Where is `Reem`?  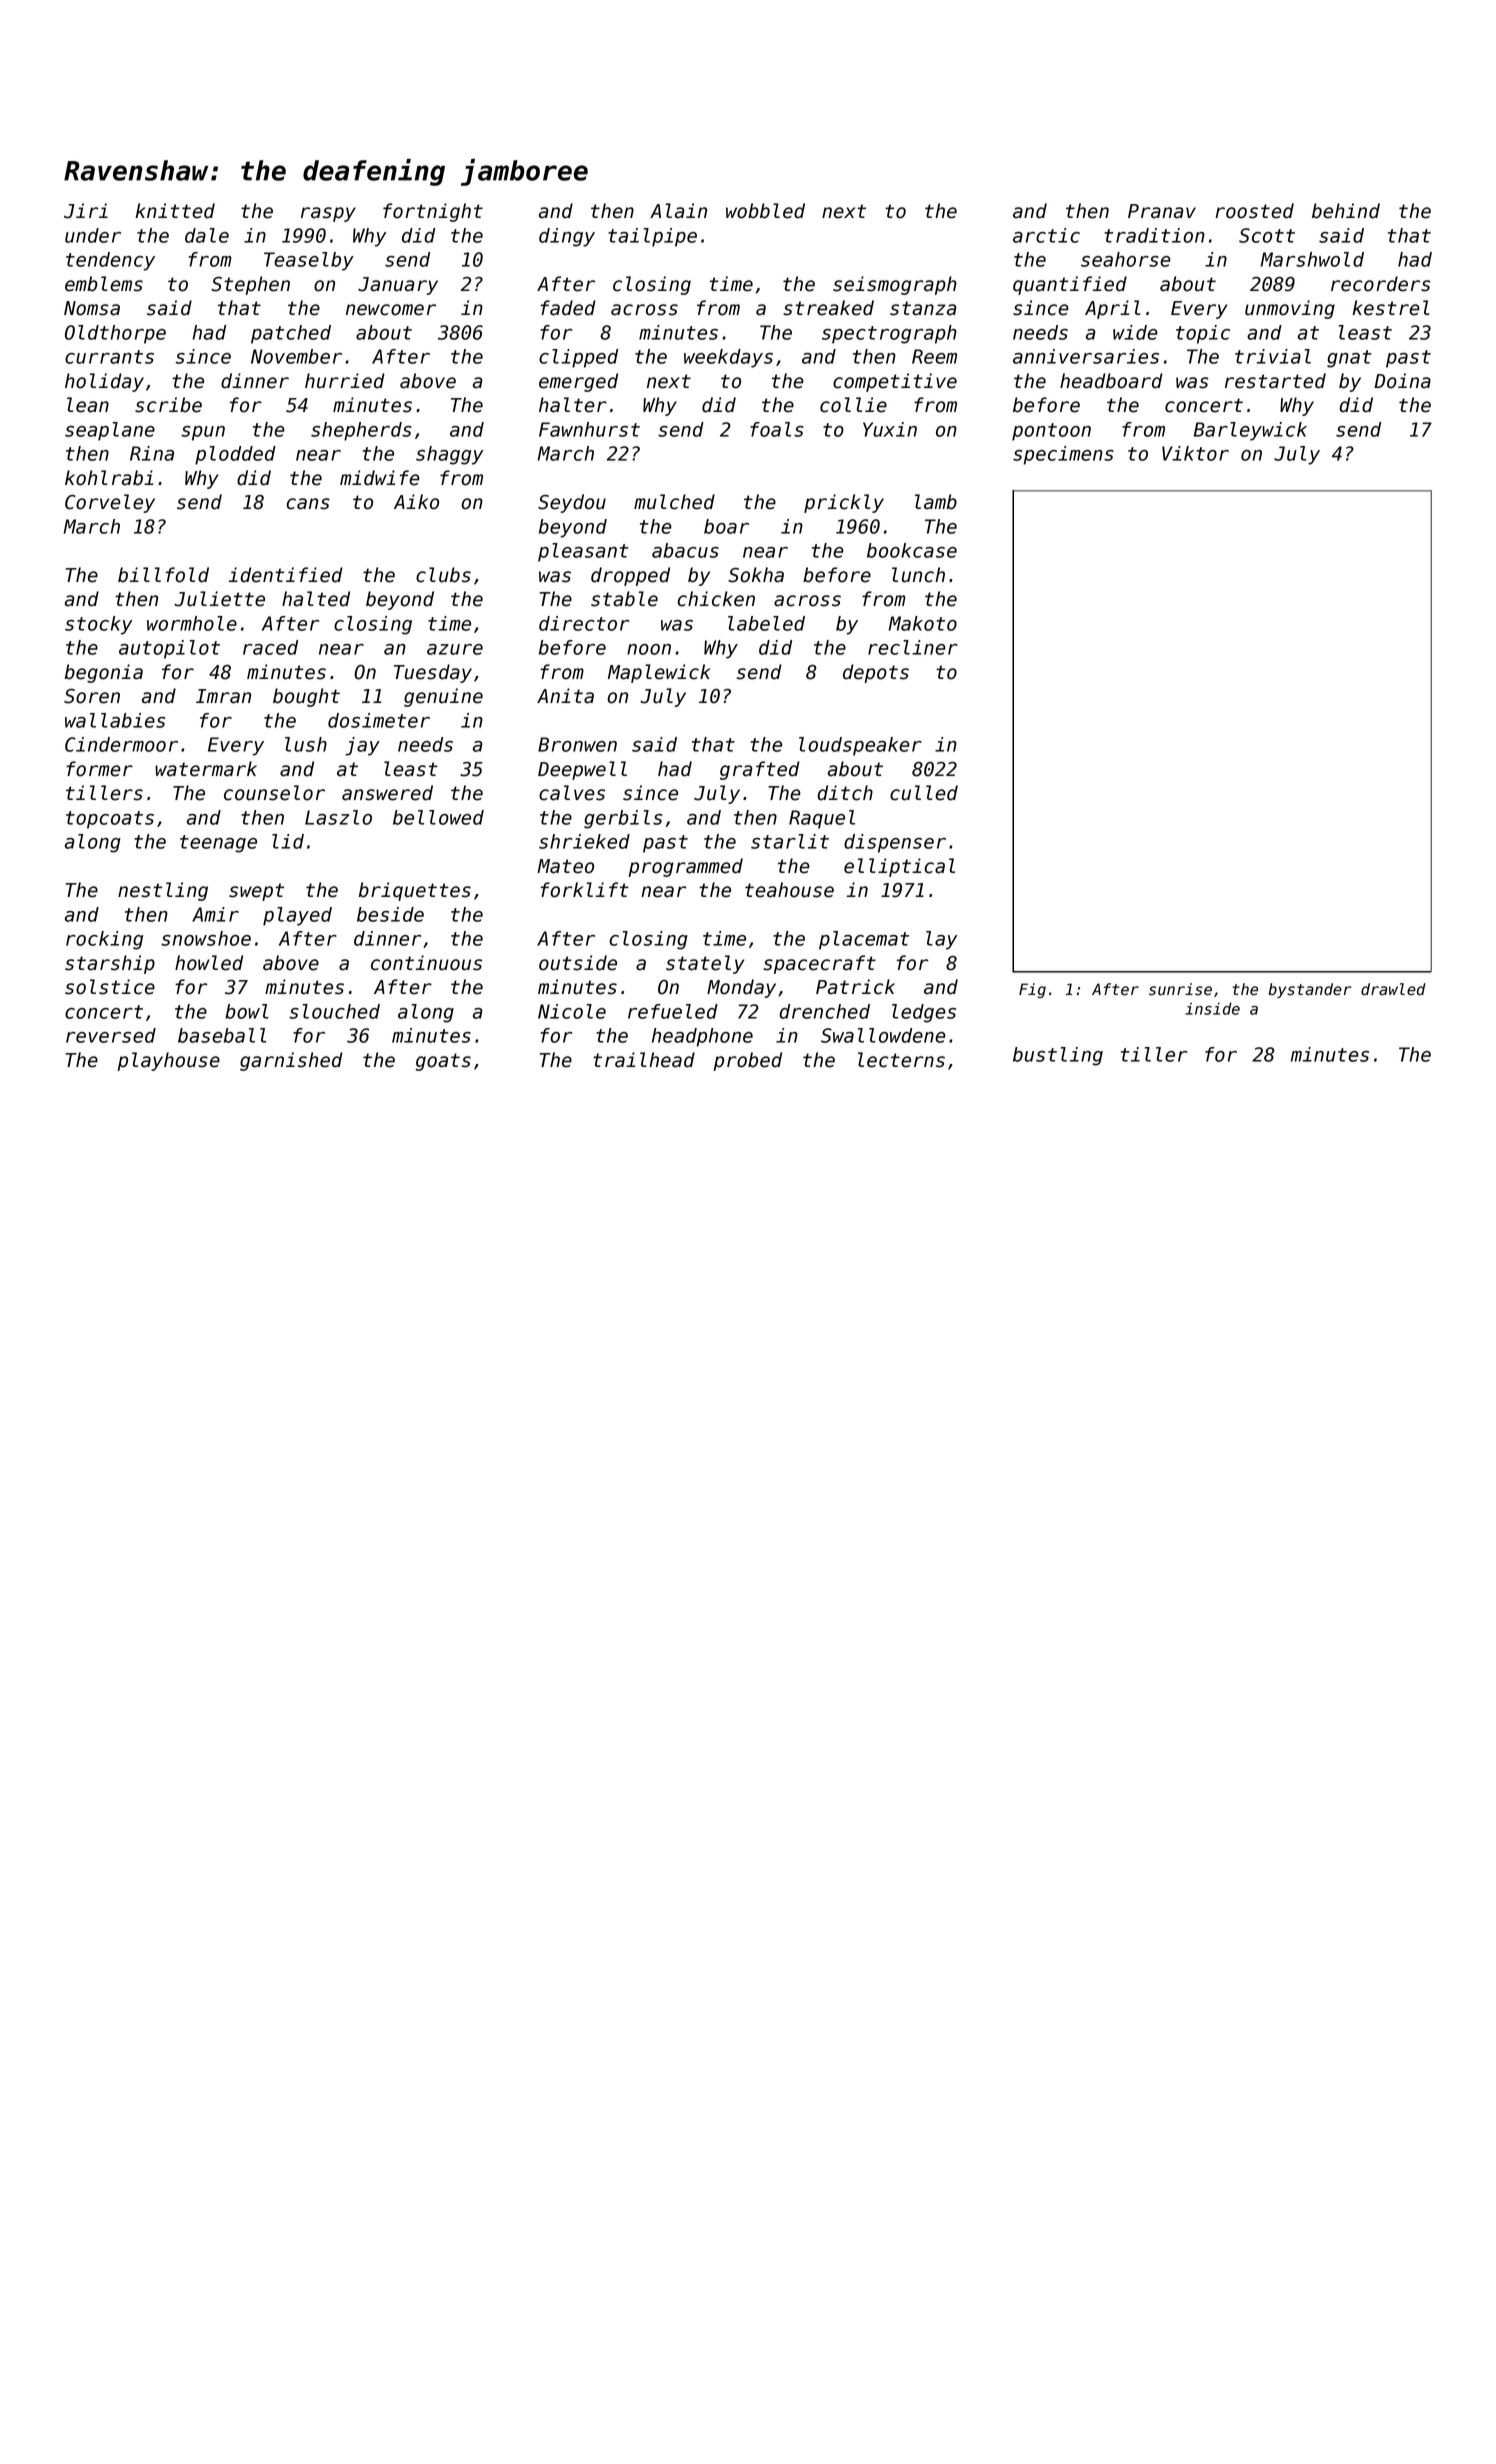
Reem is located at coordinates (934, 356).
